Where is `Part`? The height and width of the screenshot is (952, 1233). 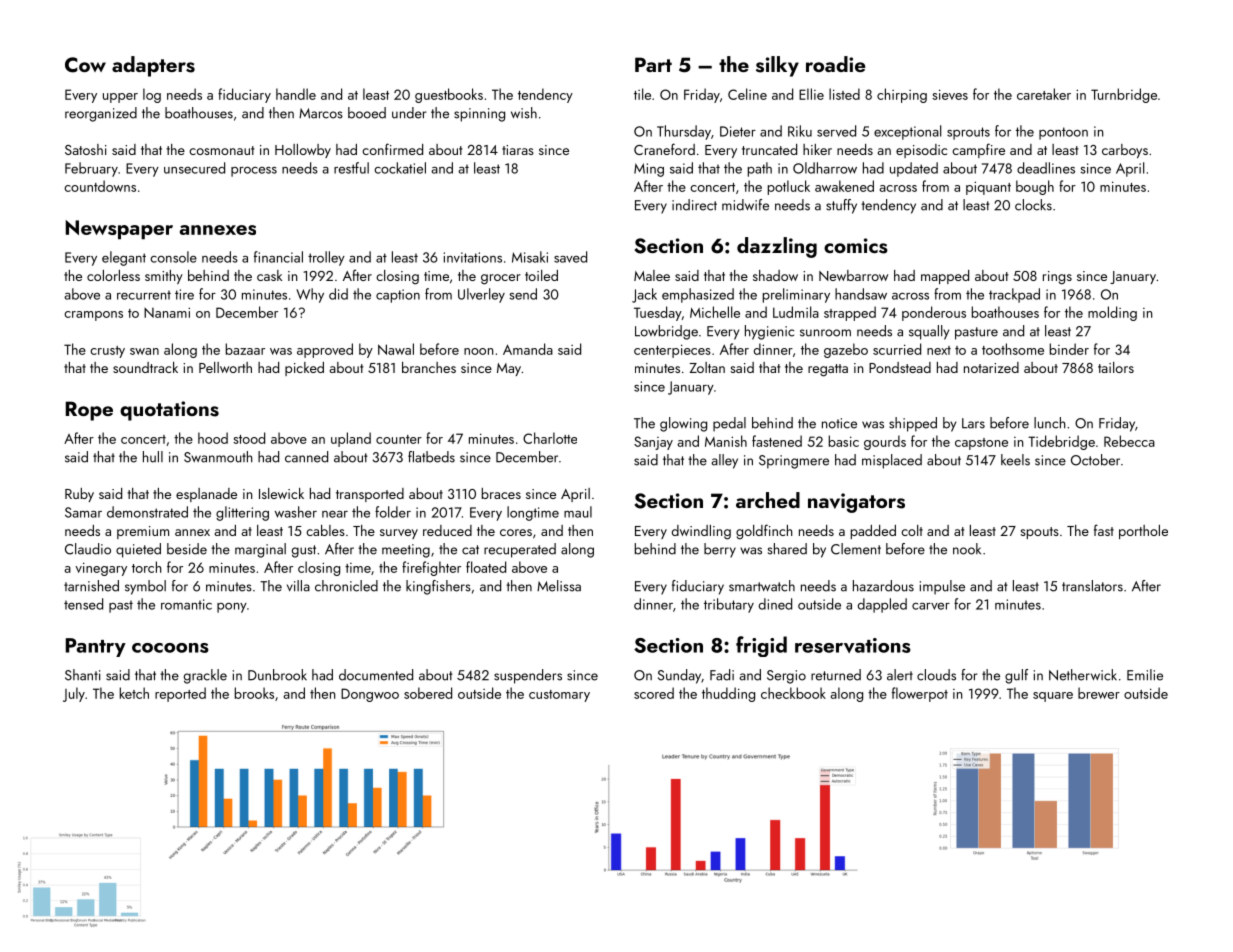
Part is located at coordinates (653, 64).
